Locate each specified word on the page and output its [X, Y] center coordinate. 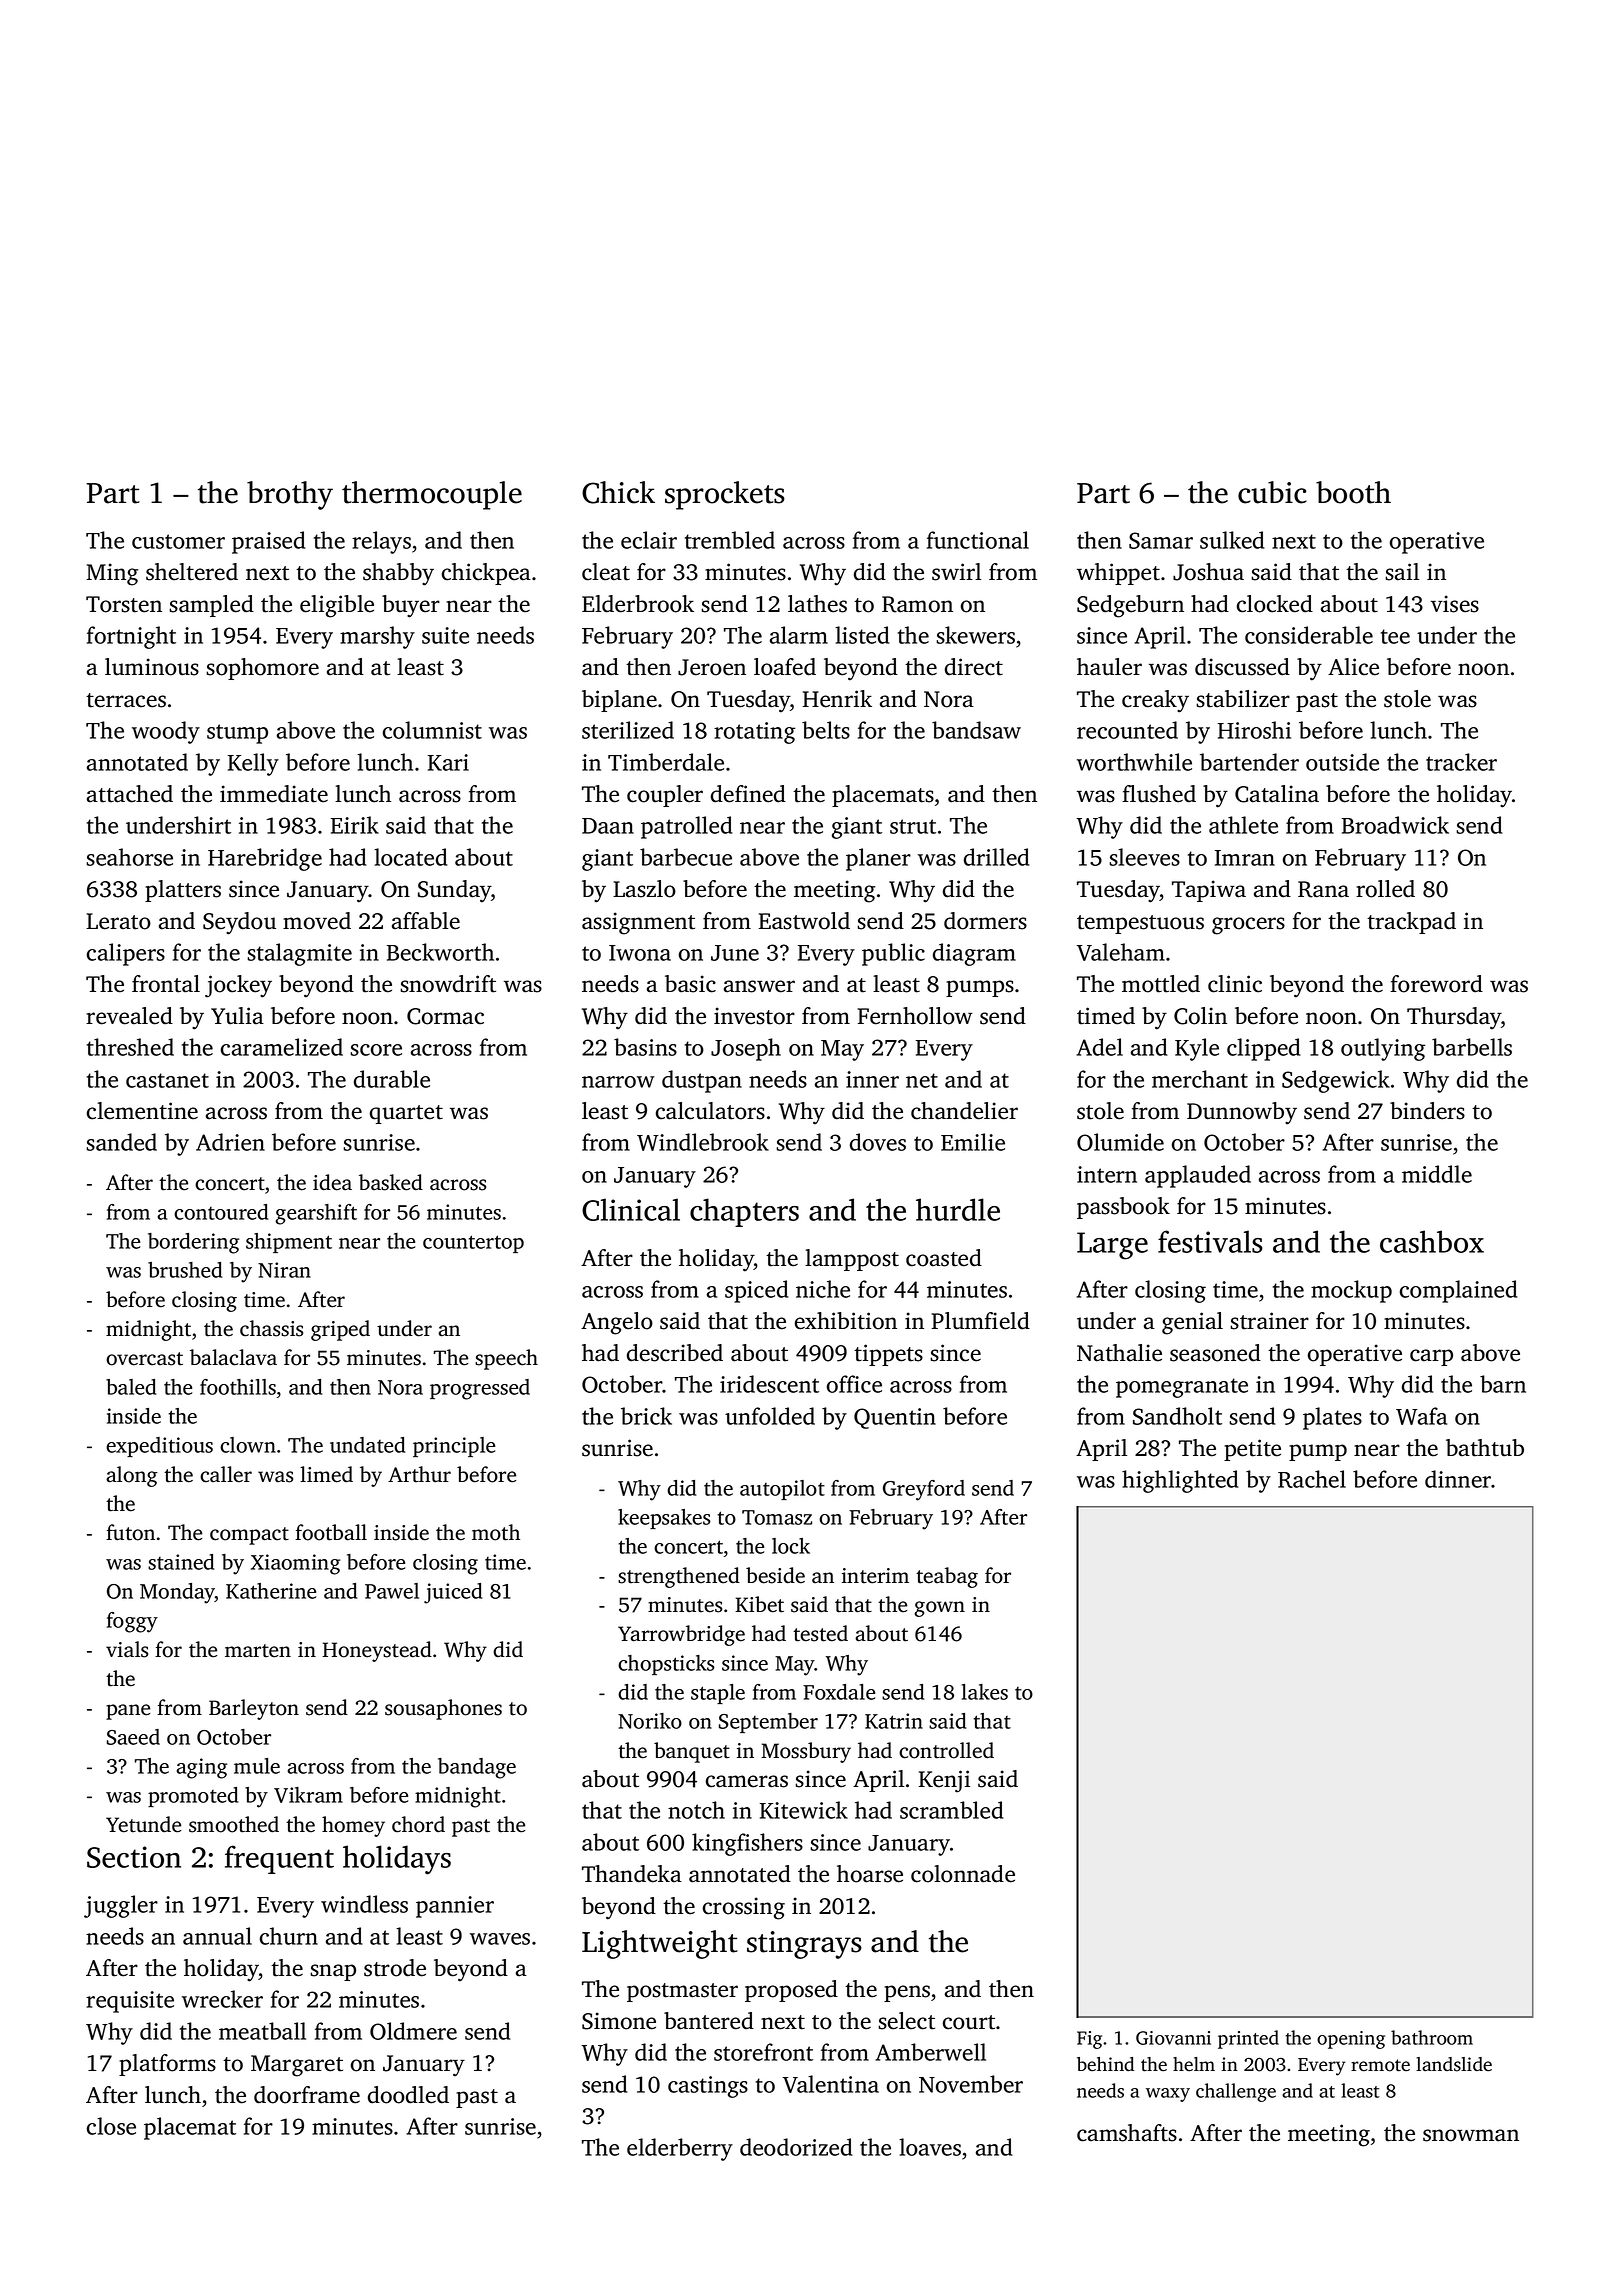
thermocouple [432, 495]
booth [1353, 492]
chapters [744, 1212]
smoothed [234, 1824]
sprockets [725, 495]
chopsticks [666, 1665]
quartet [406, 1114]
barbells [1472, 1047]
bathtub [1485, 1448]
